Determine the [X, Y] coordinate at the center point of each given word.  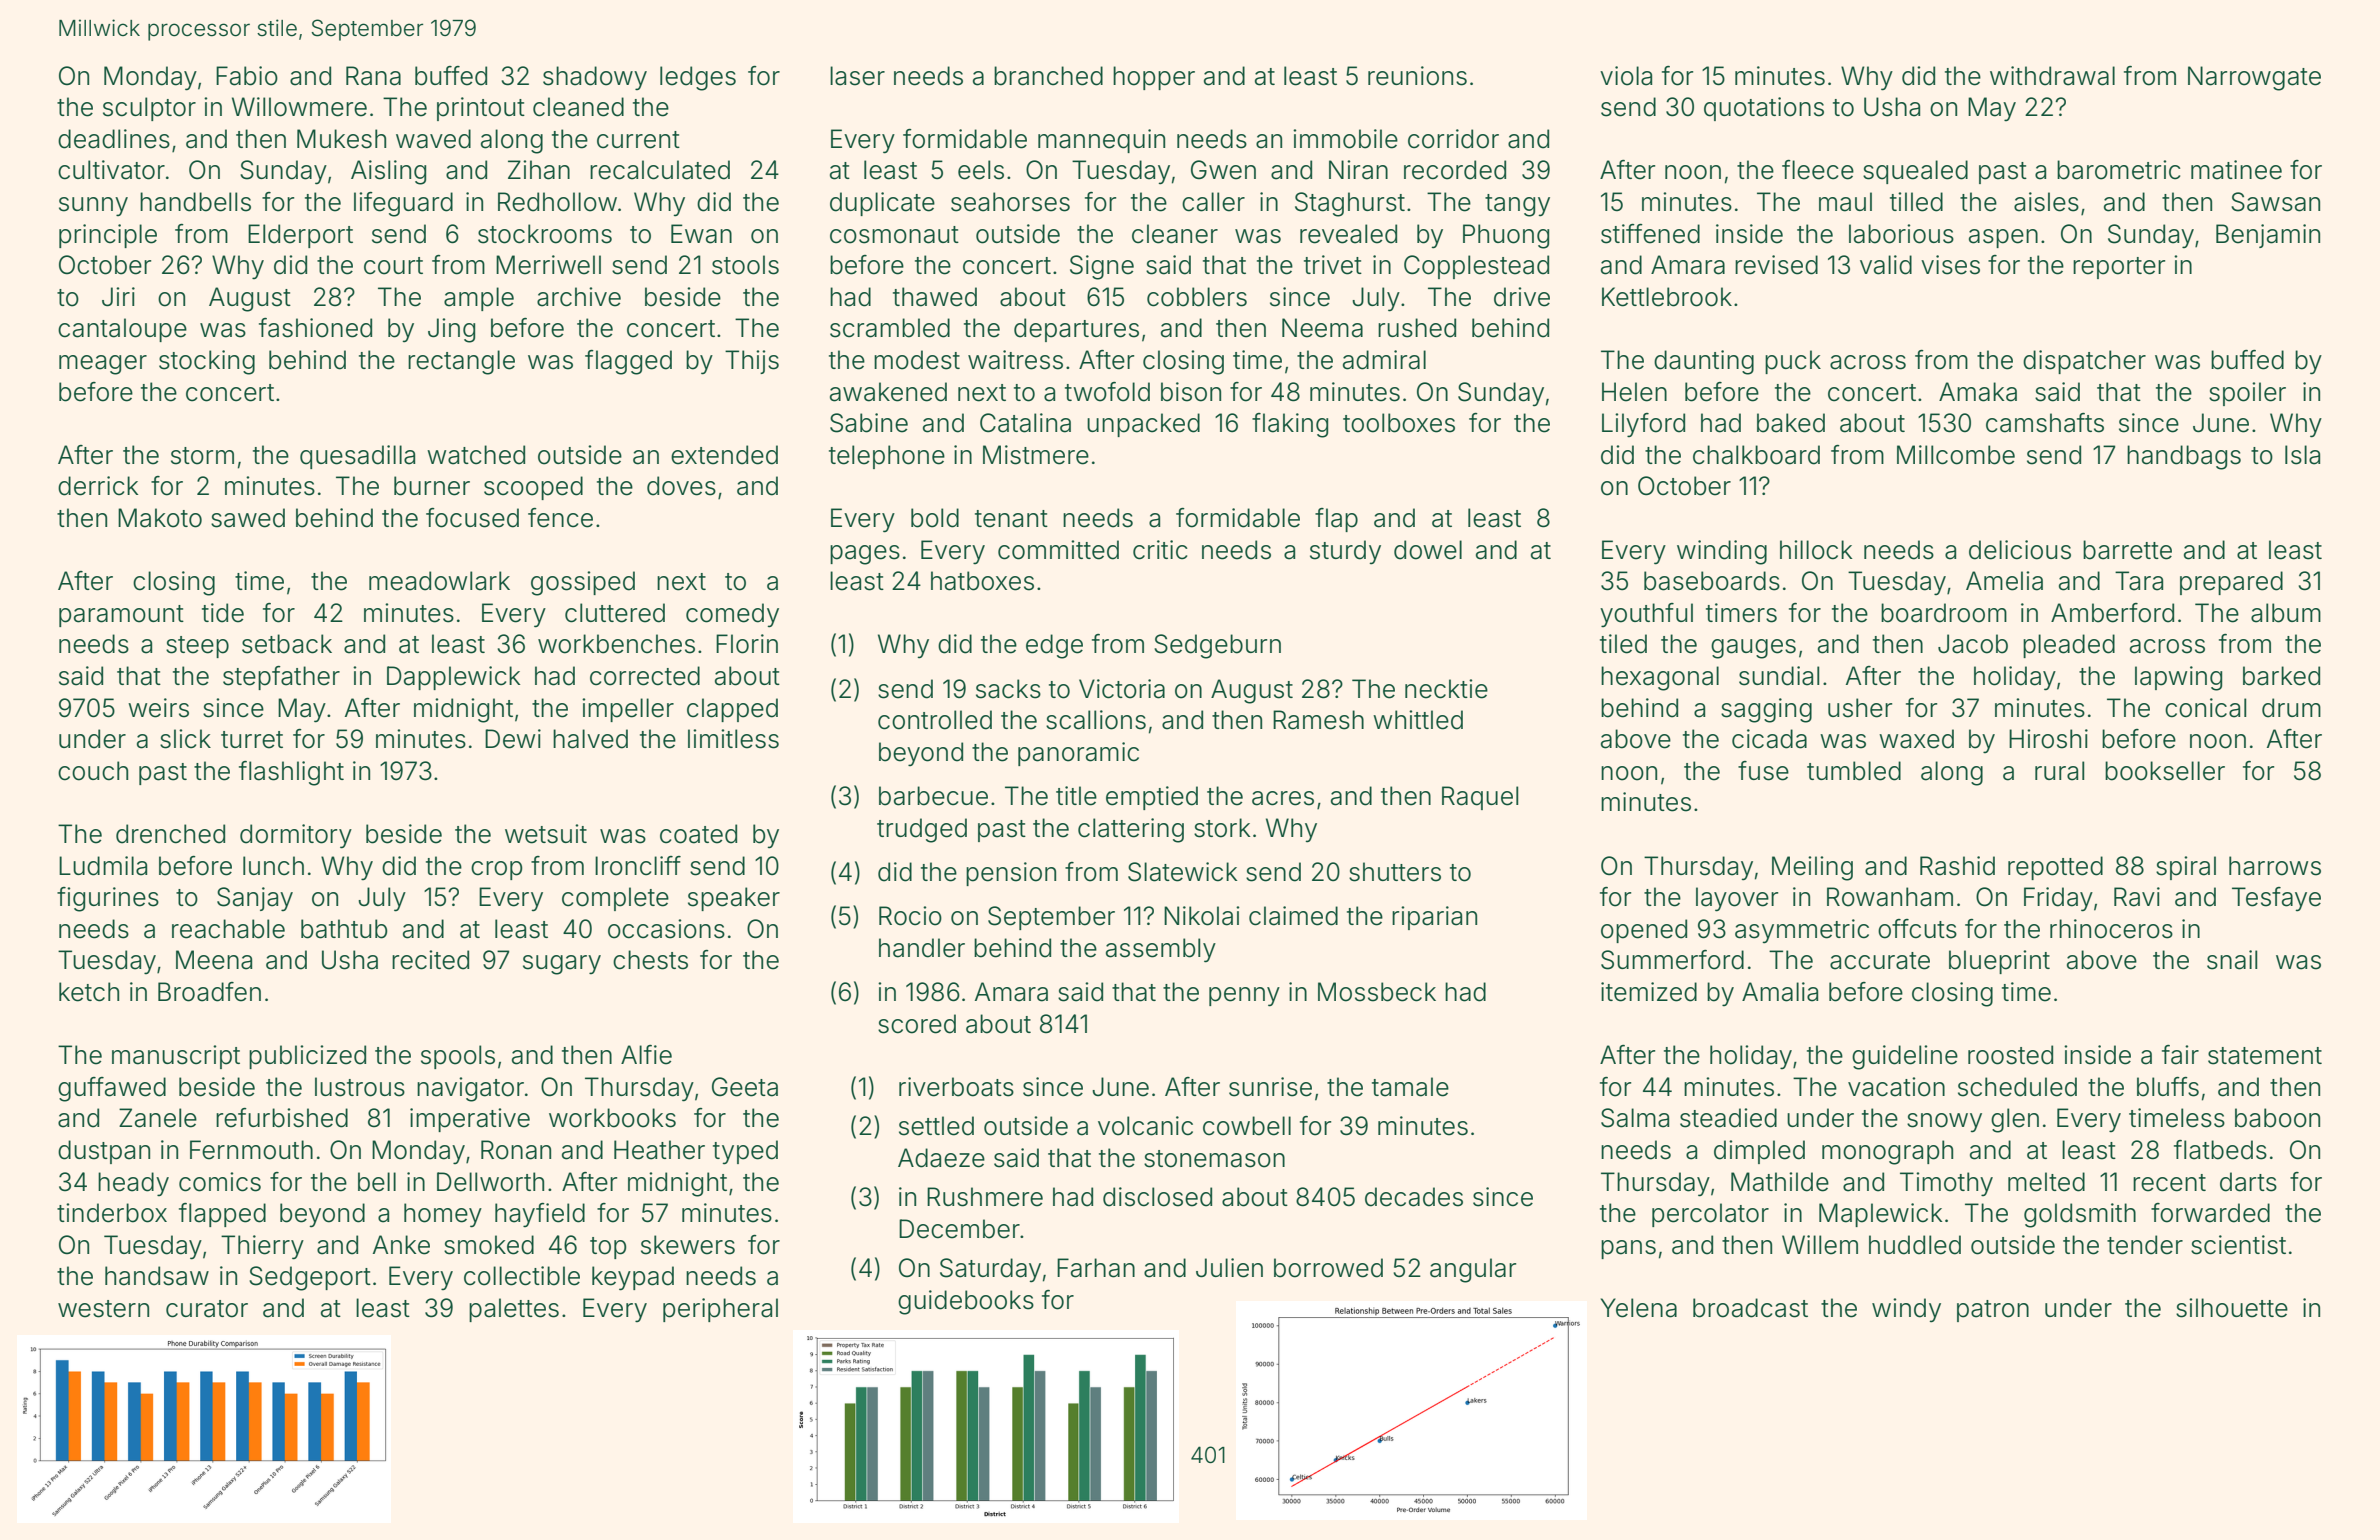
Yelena [1639, 1308]
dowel [1428, 550]
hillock [1816, 550]
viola [1626, 76]
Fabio [247, 76]
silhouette [2232, 1308]
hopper [1154, 78]
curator [207, 1309]
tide [223, 613]
